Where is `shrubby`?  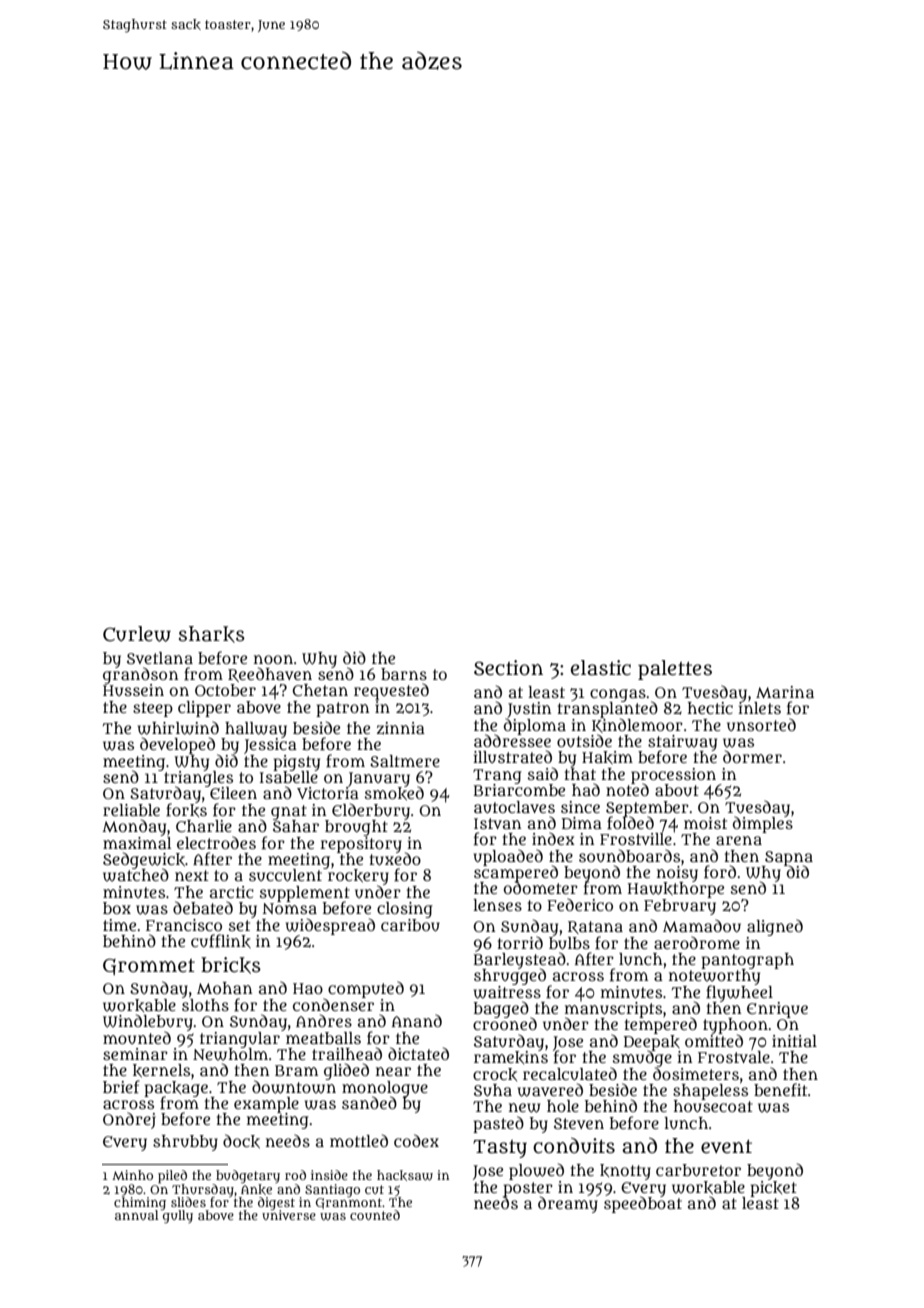 shrubby is located at coordinates (185, 1143).
